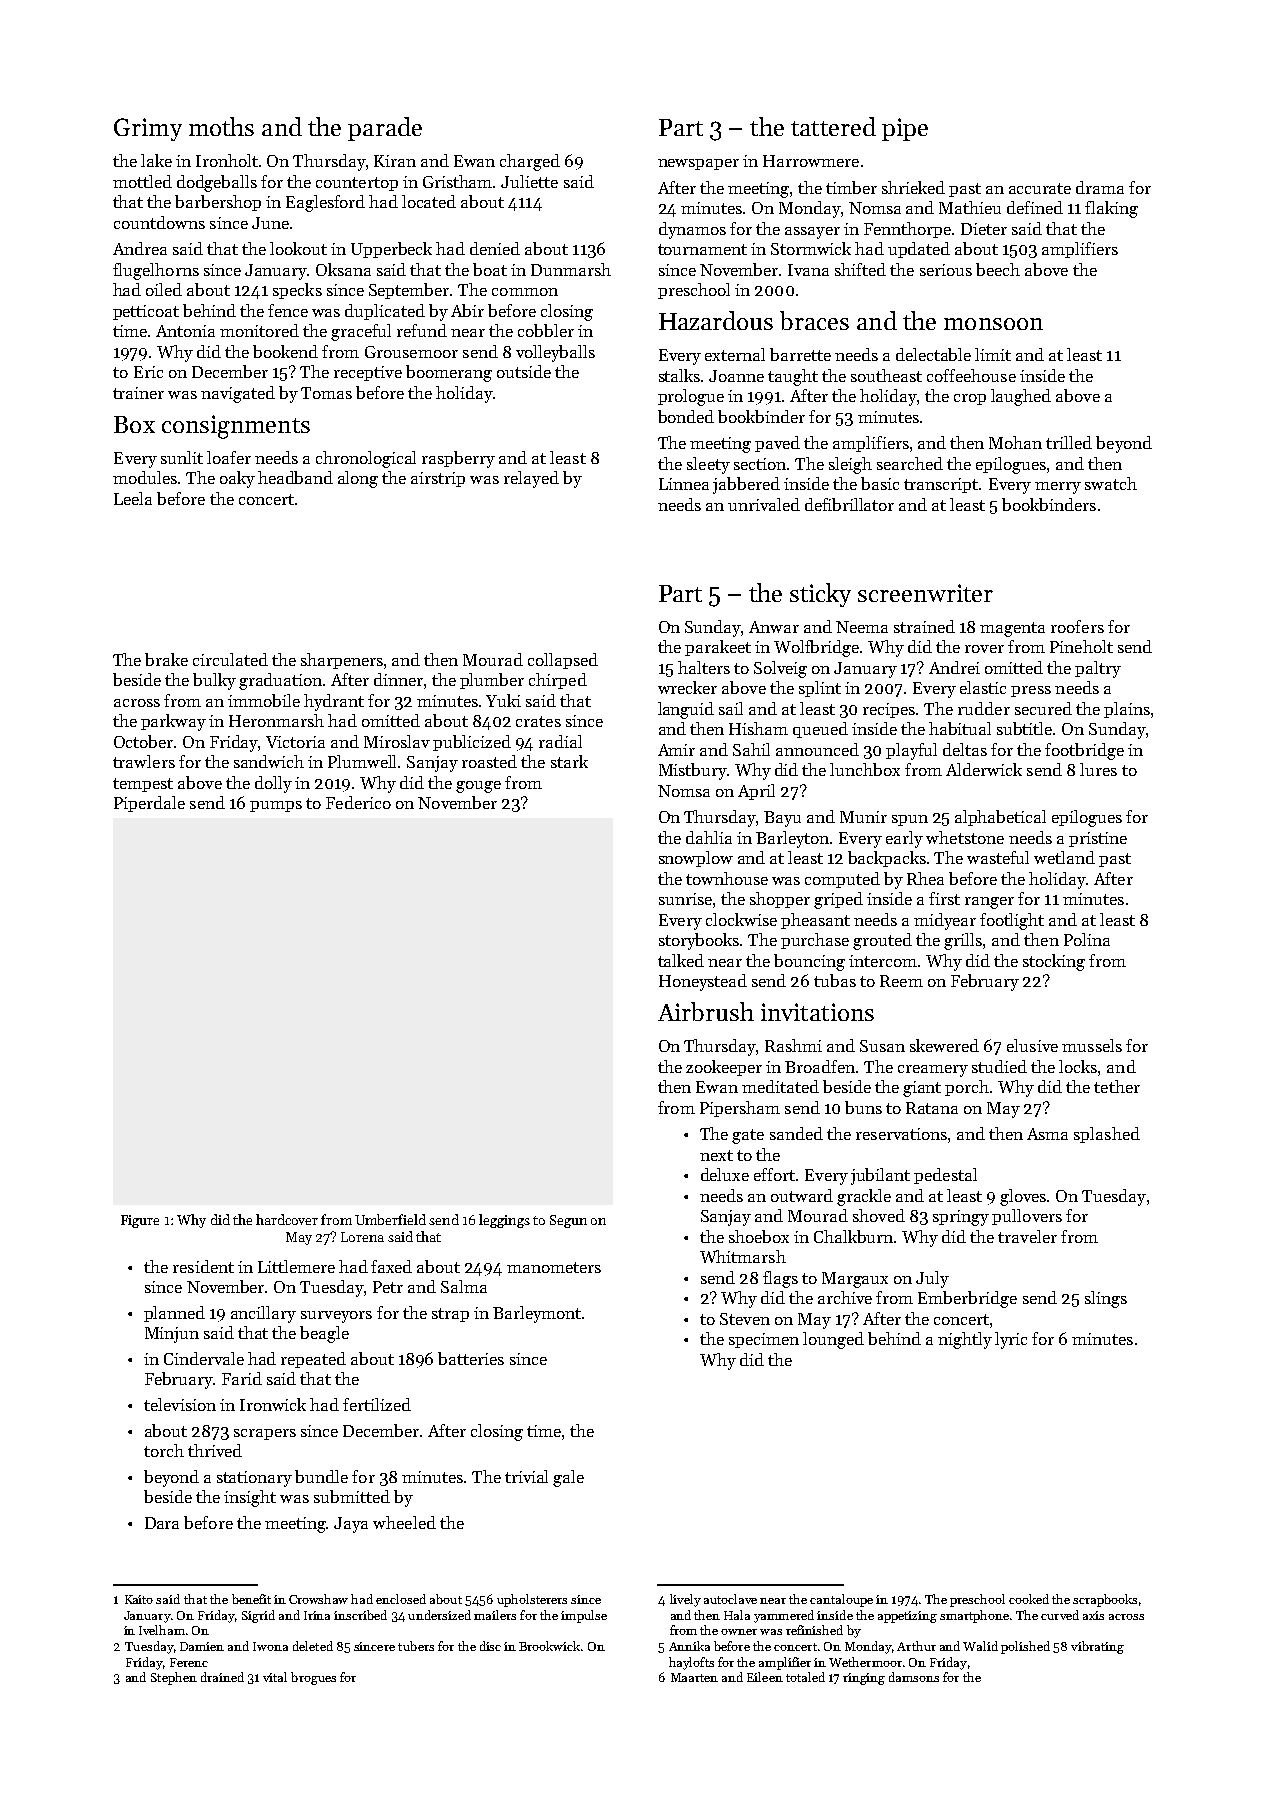  I want to click on hardcover, so click(287, 1219).
